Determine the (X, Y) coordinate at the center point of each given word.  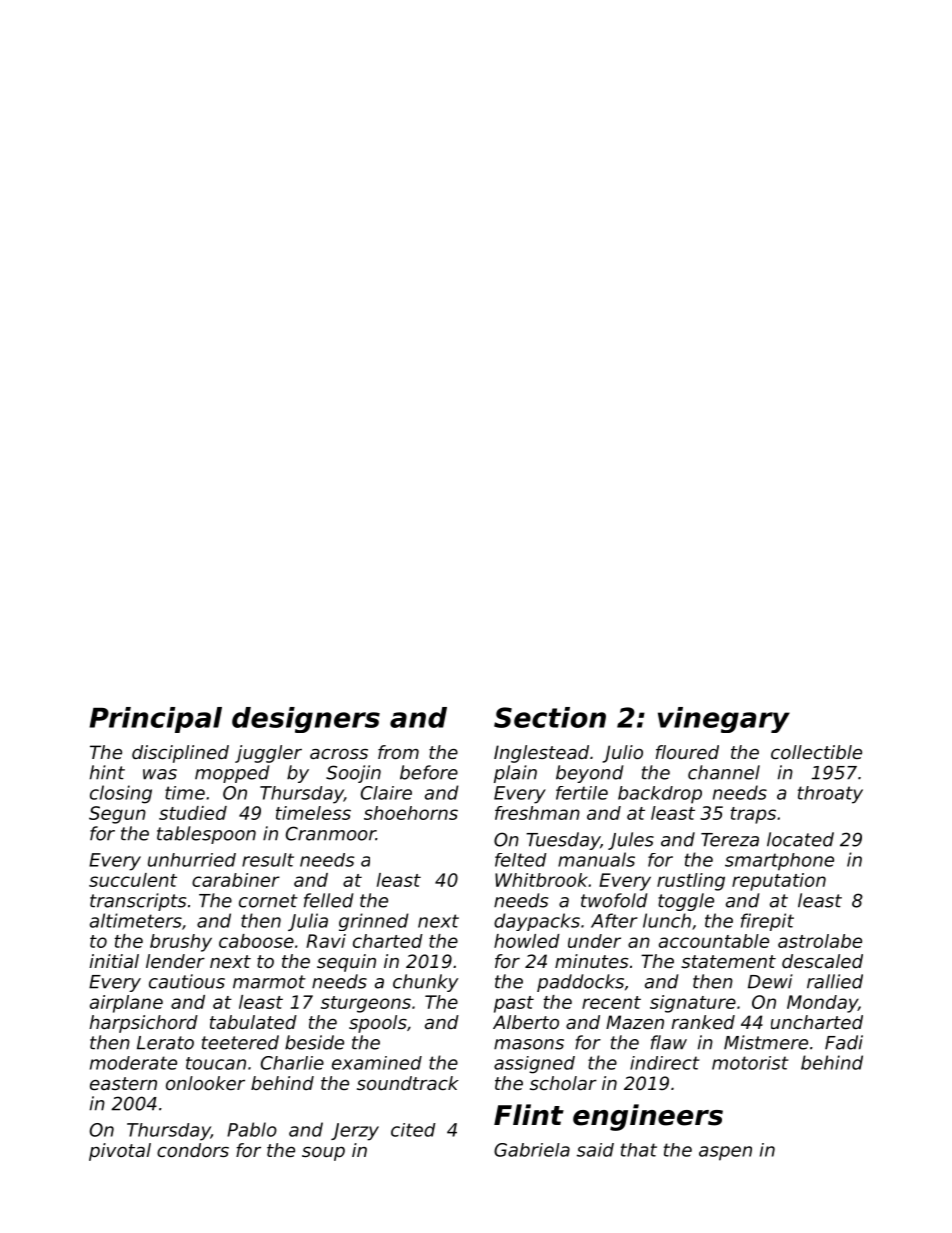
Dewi (770, 981)
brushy (181, 943)
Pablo (252, 1129)
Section (550, 717)
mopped (232, 774)
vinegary (724, 720)
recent (611, 1002)
